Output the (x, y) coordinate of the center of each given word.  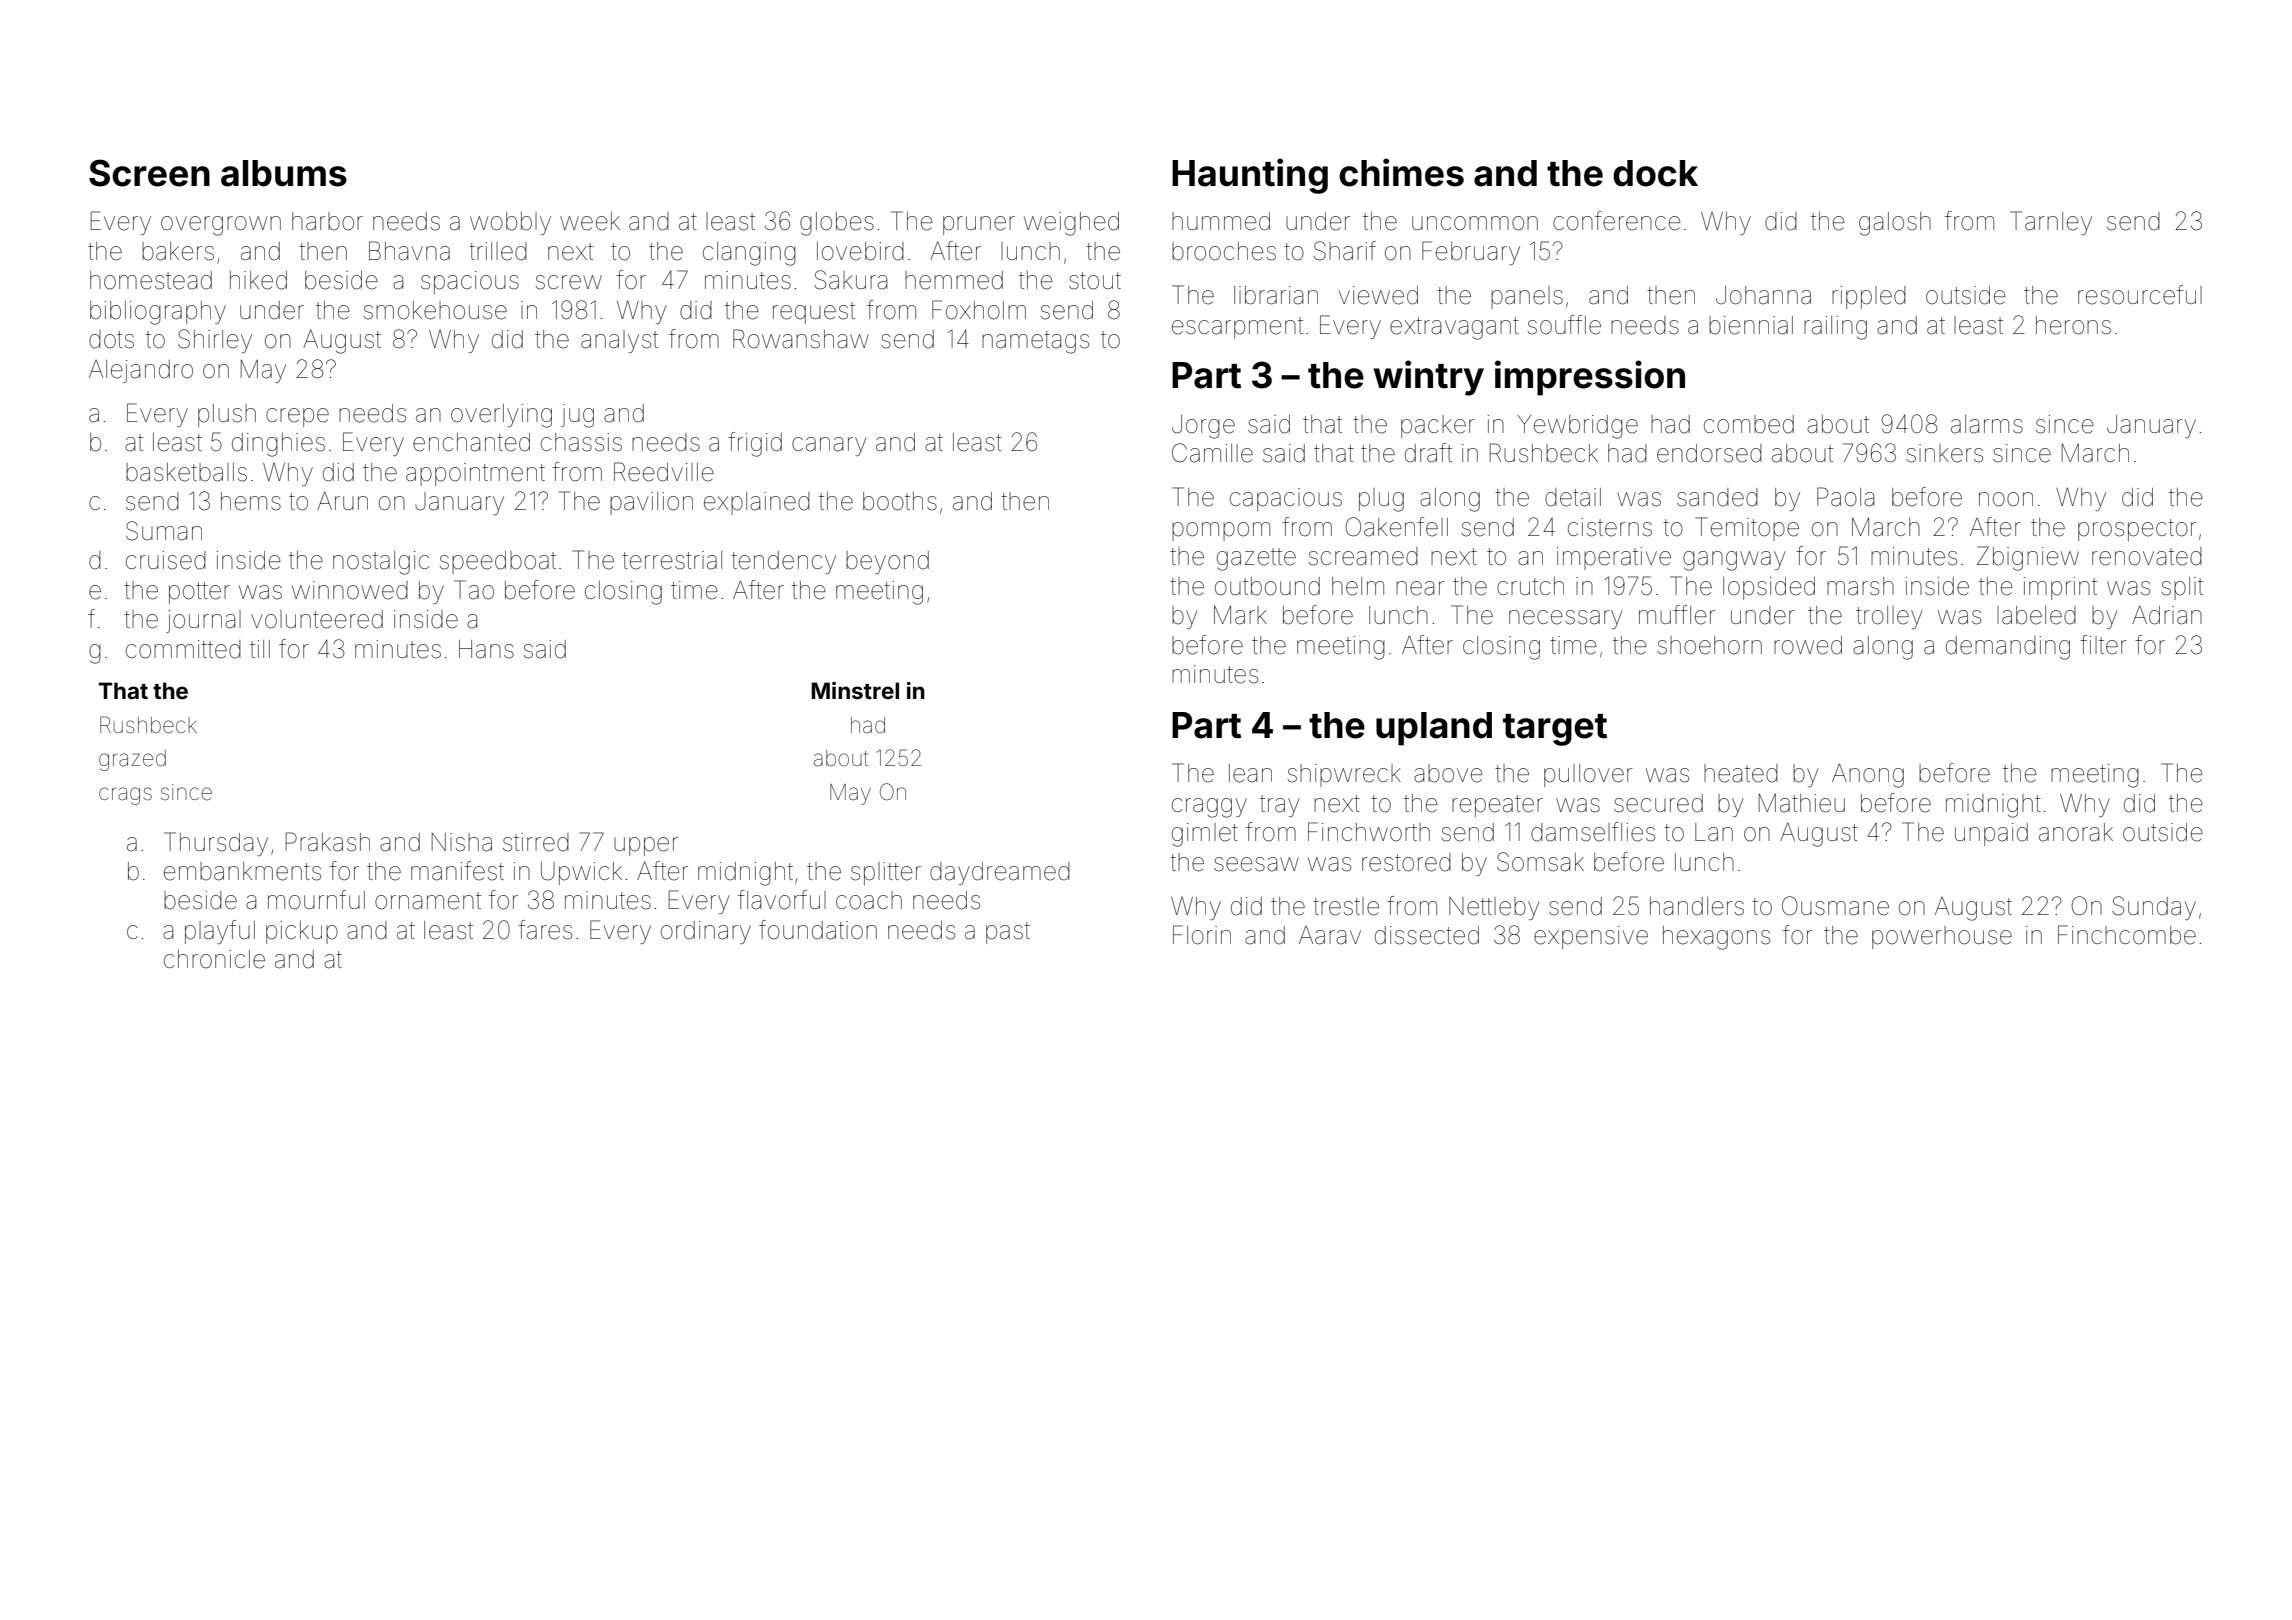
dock (1655, 173)
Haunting (1250, 176)
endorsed (1709, 453)
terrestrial (672, 560)
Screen (149, 173)
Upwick (581, 873)
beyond (887, 562)
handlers (1697, 906)
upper (646, 846)
